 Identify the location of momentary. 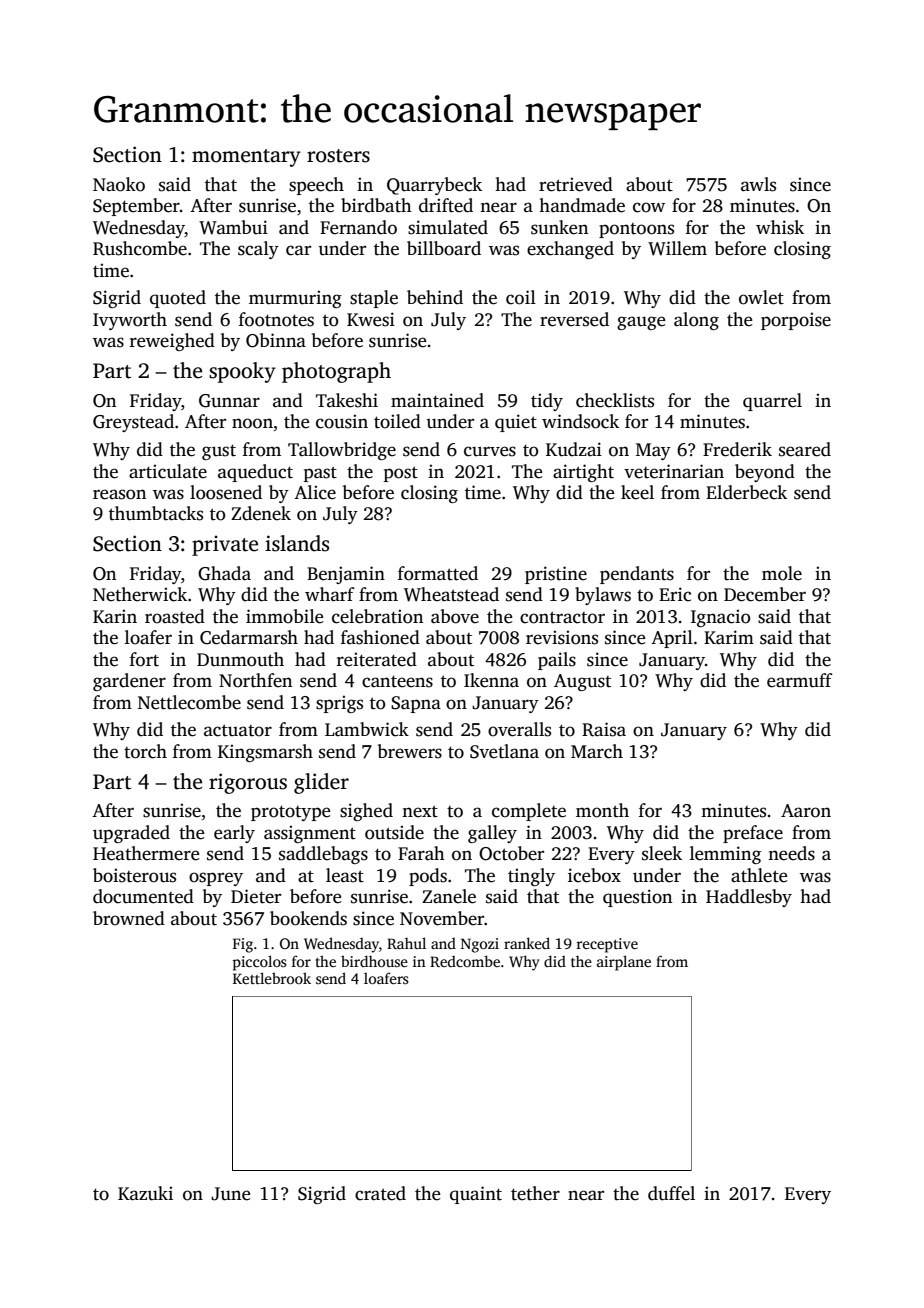
(246, 158).
